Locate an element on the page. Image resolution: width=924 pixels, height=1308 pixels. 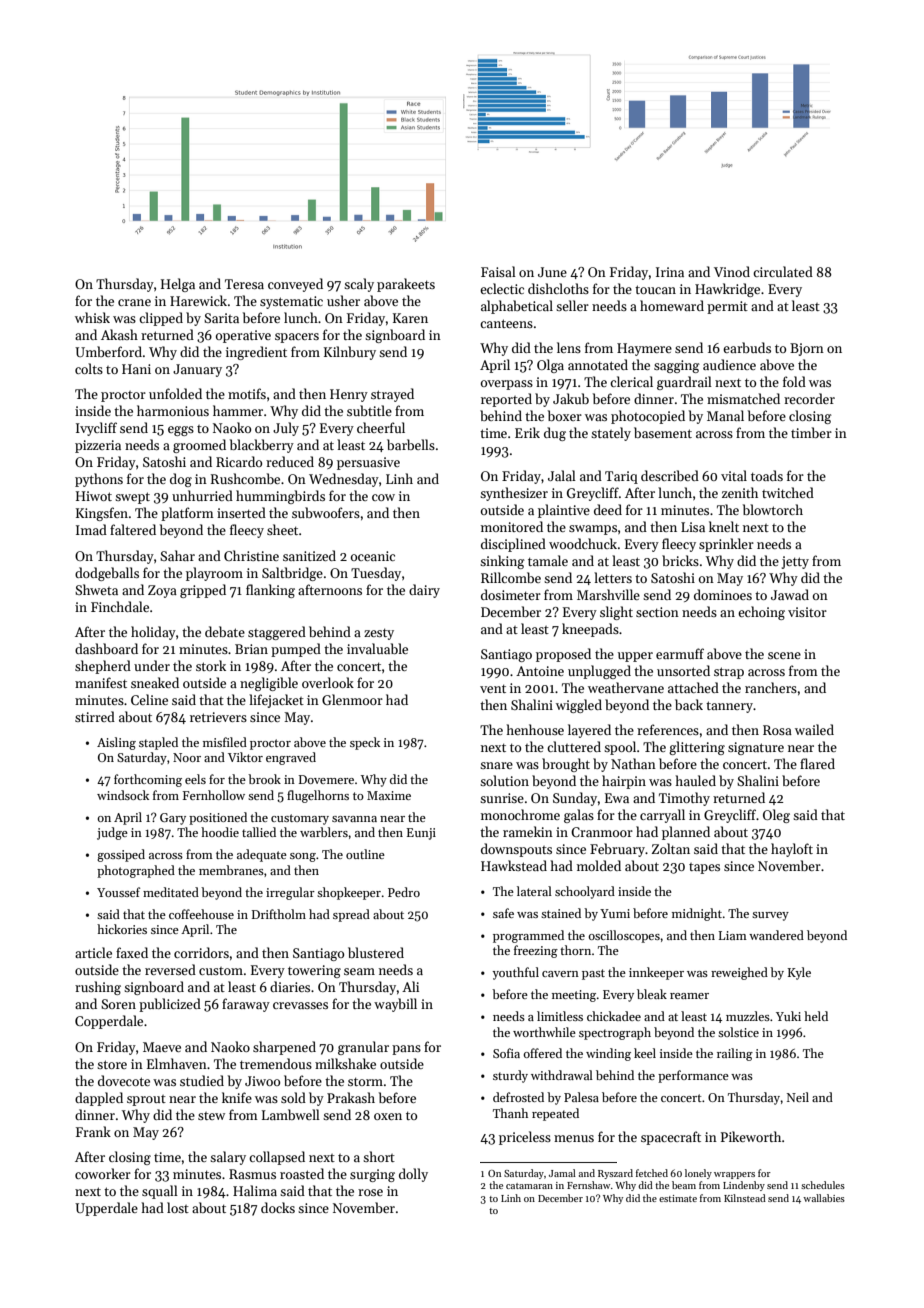
monochrome is located at coordinates (520, 814).
